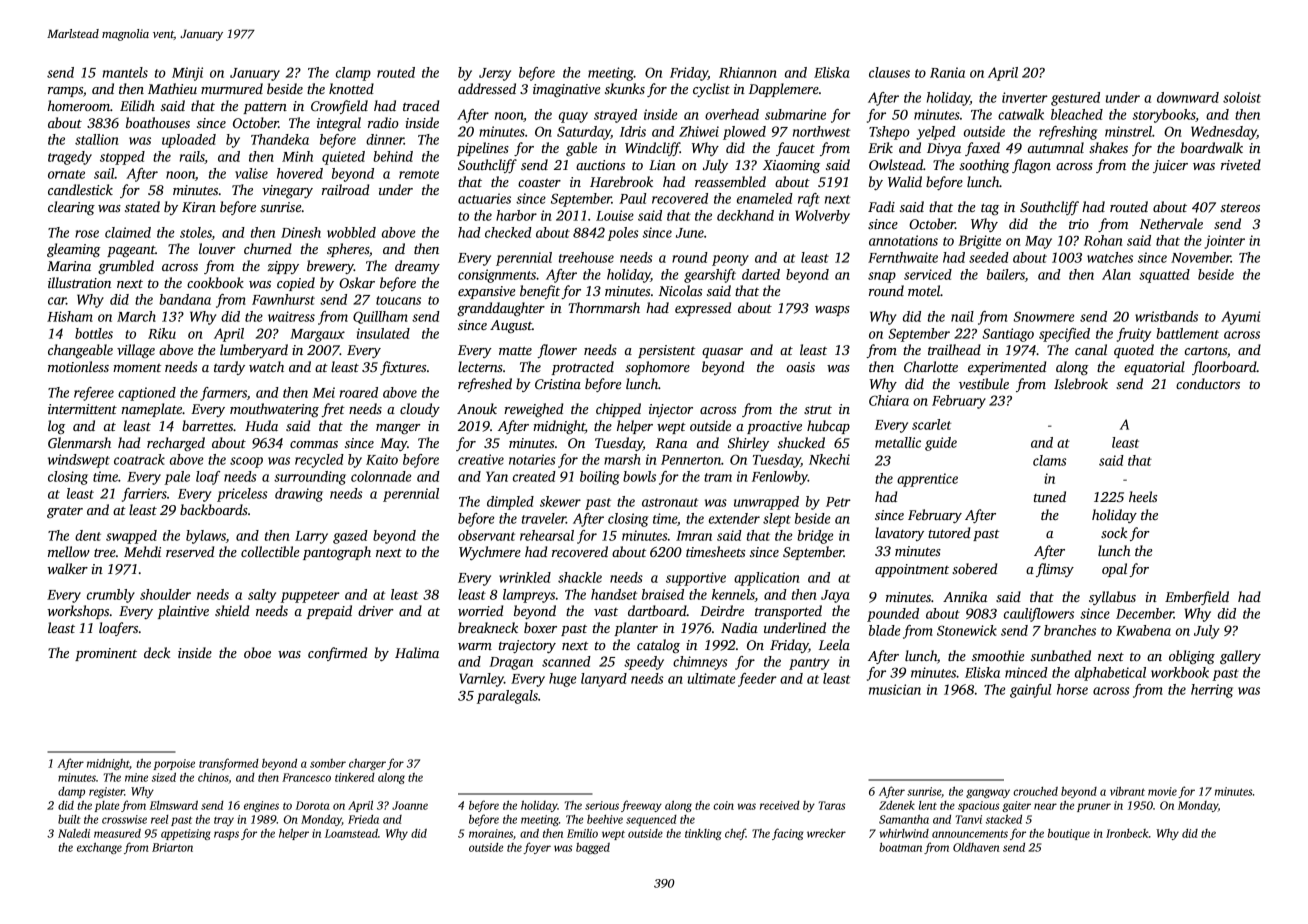 The width and height of the screenshot is (1308, 924). I want to click on Paul, so click(633, 198).
